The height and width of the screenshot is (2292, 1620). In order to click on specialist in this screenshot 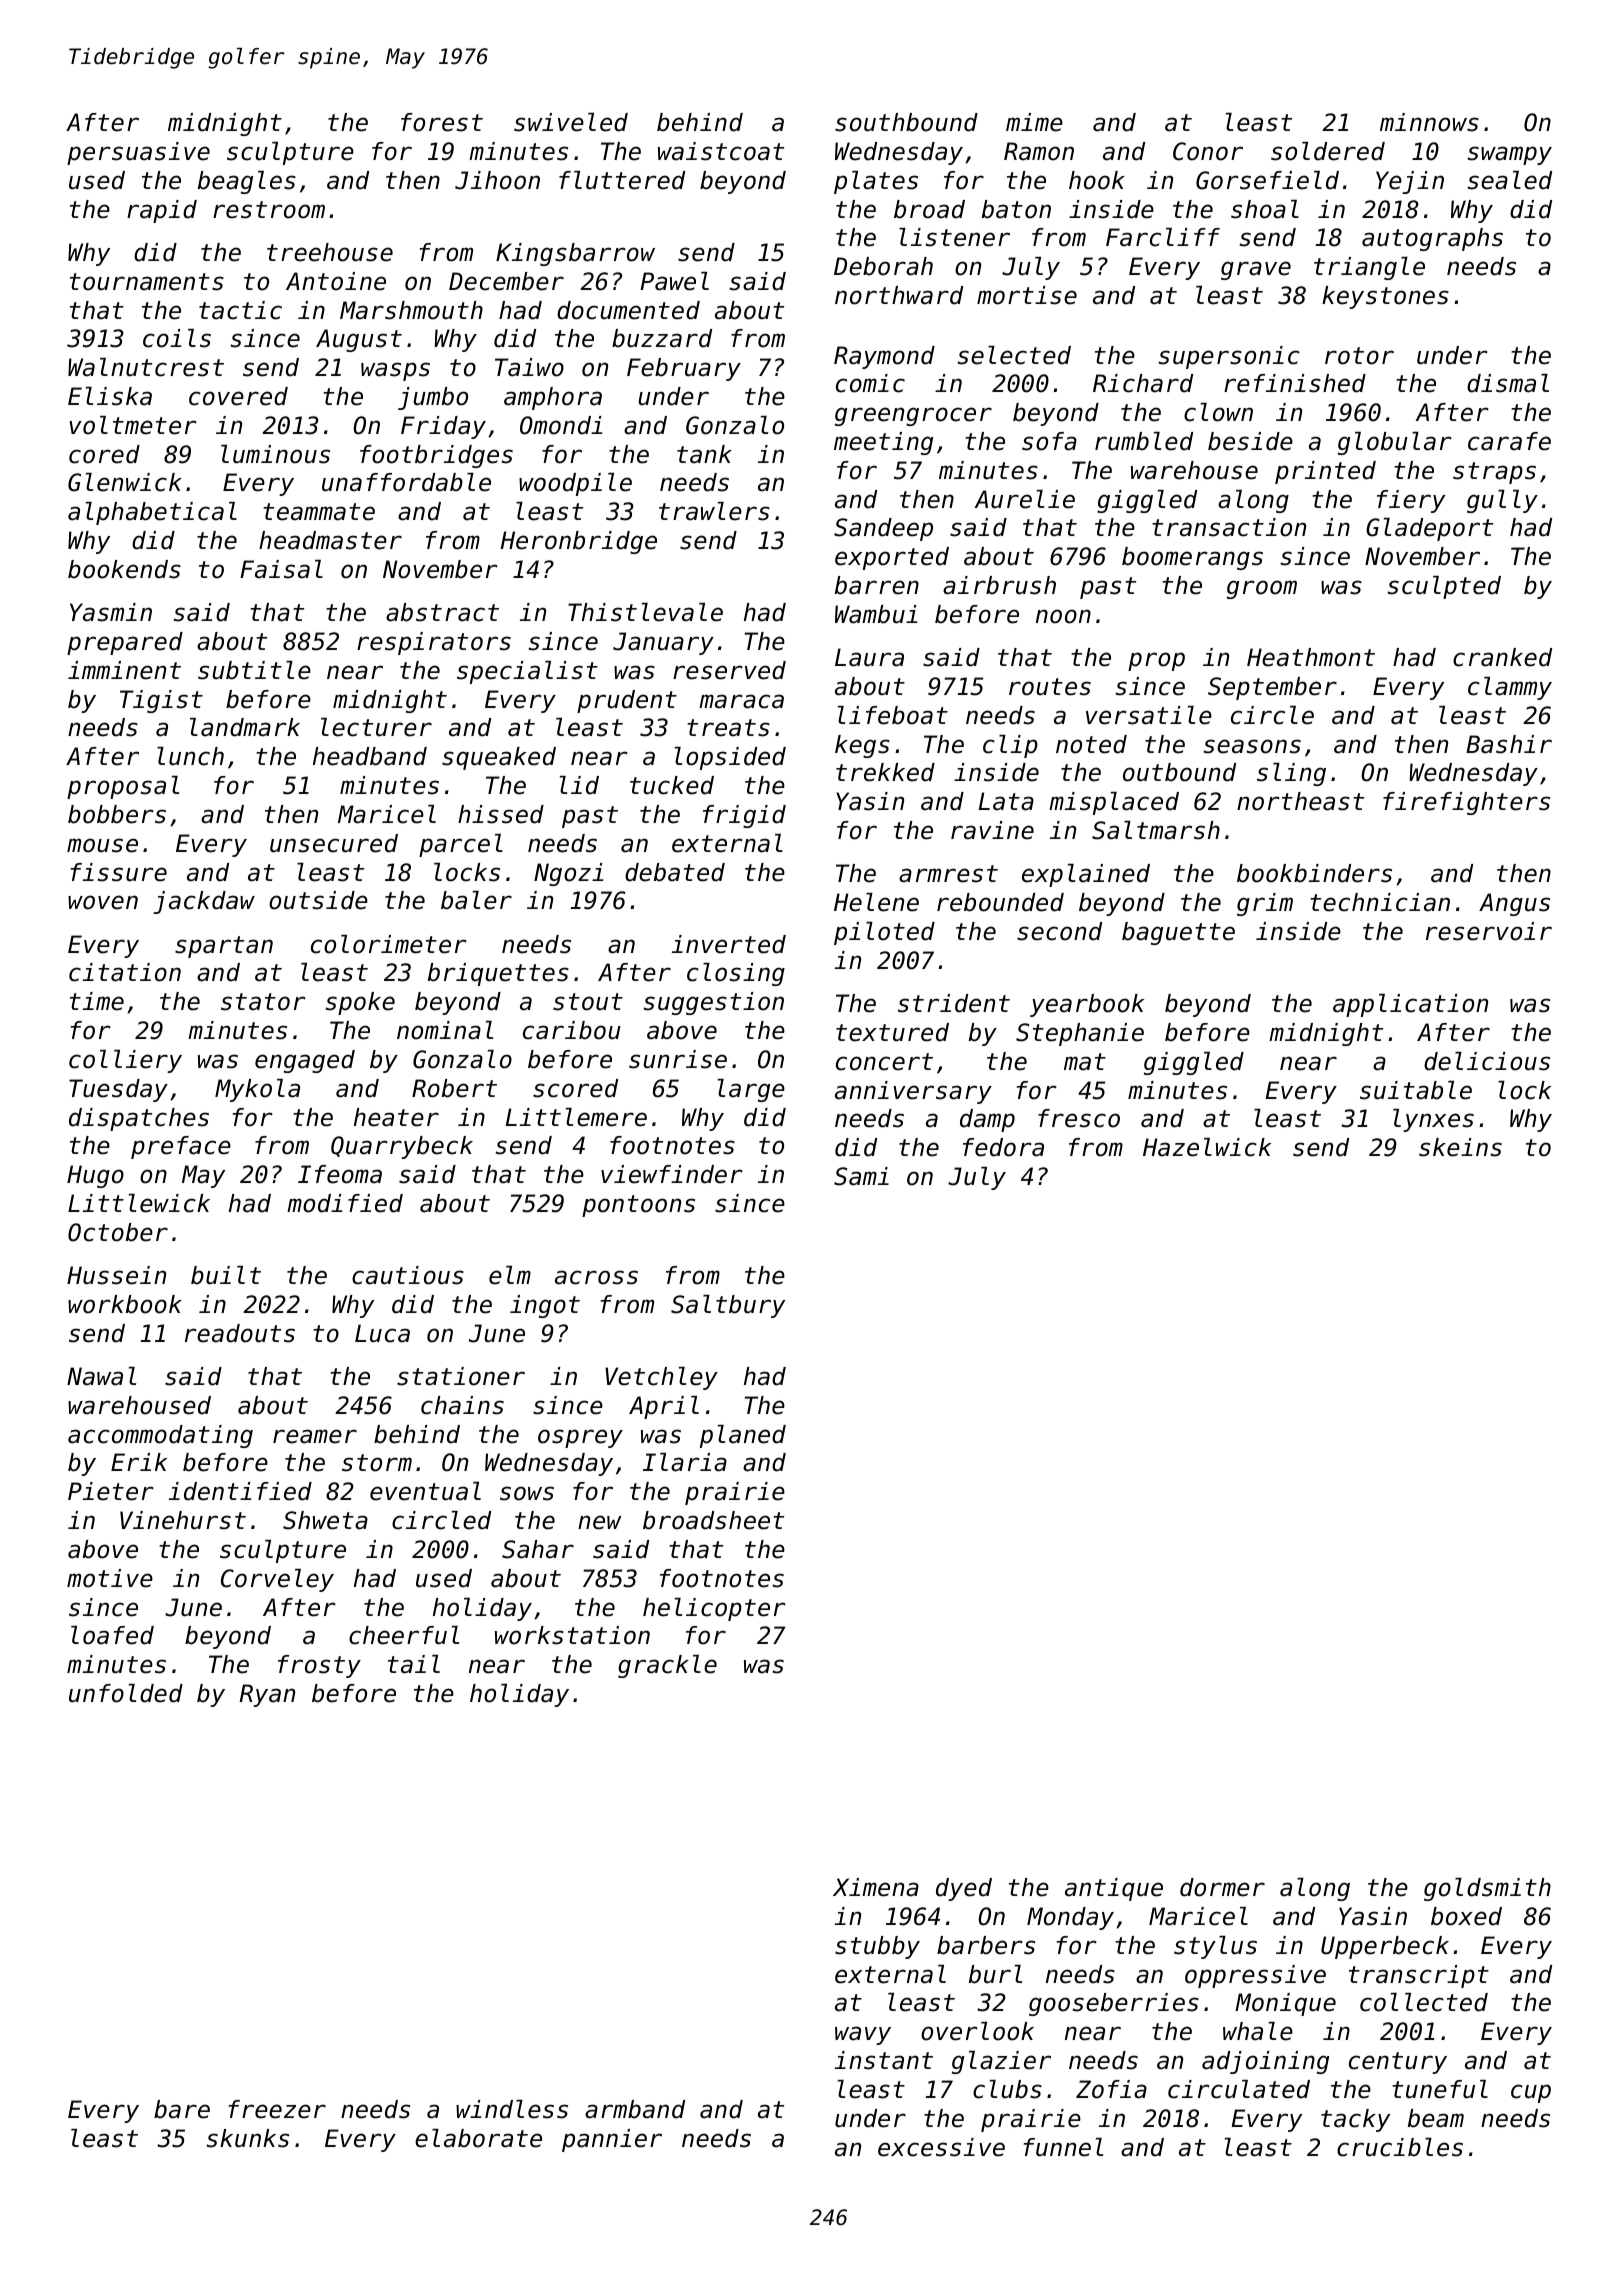, I will do `click(527, 672)`.
